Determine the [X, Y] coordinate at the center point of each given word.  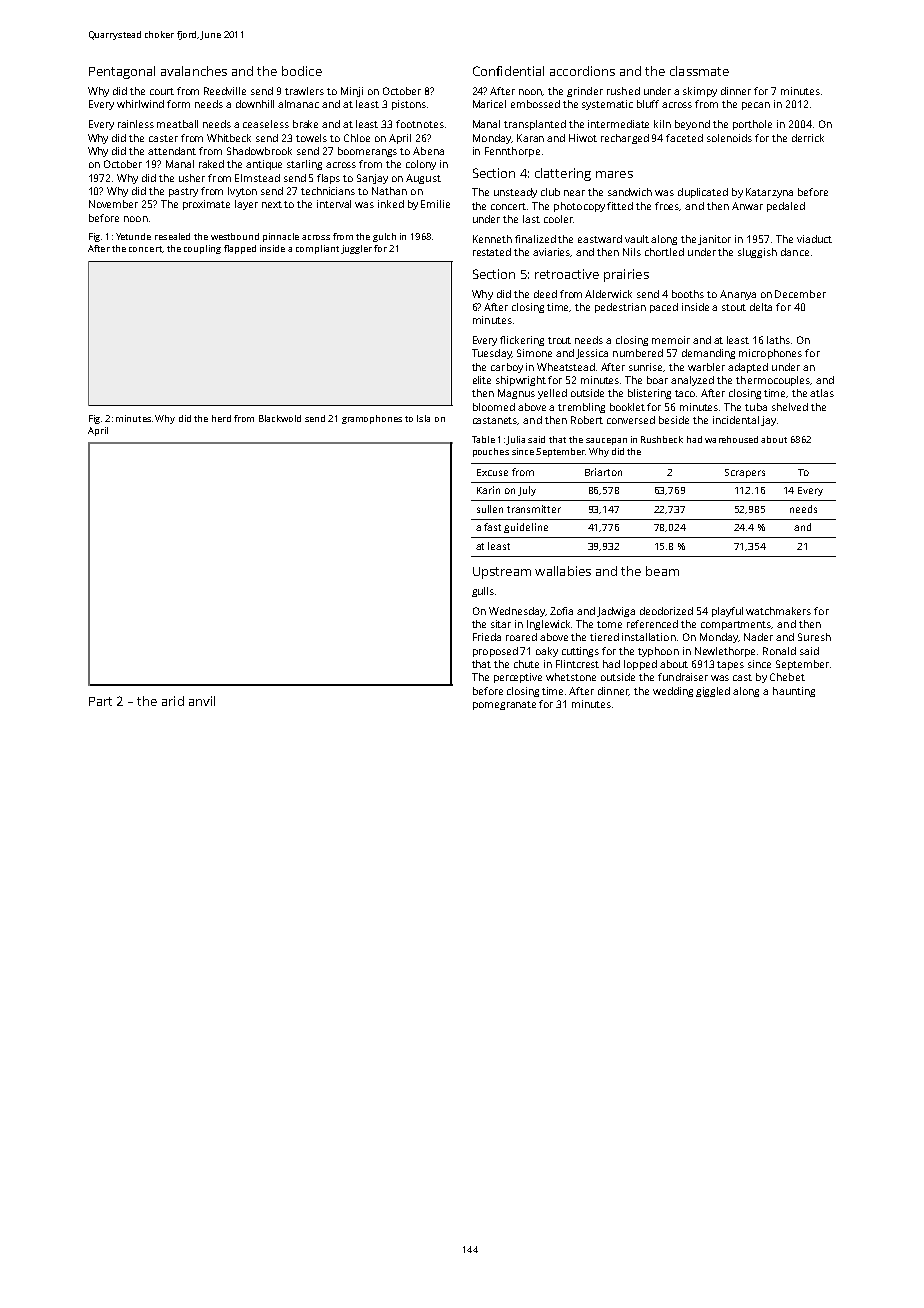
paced [664, 308]
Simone [534, 353]
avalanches [194, 71]
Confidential [508, 71]
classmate [699, 71]
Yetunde [133, 236]
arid [173, 701]
